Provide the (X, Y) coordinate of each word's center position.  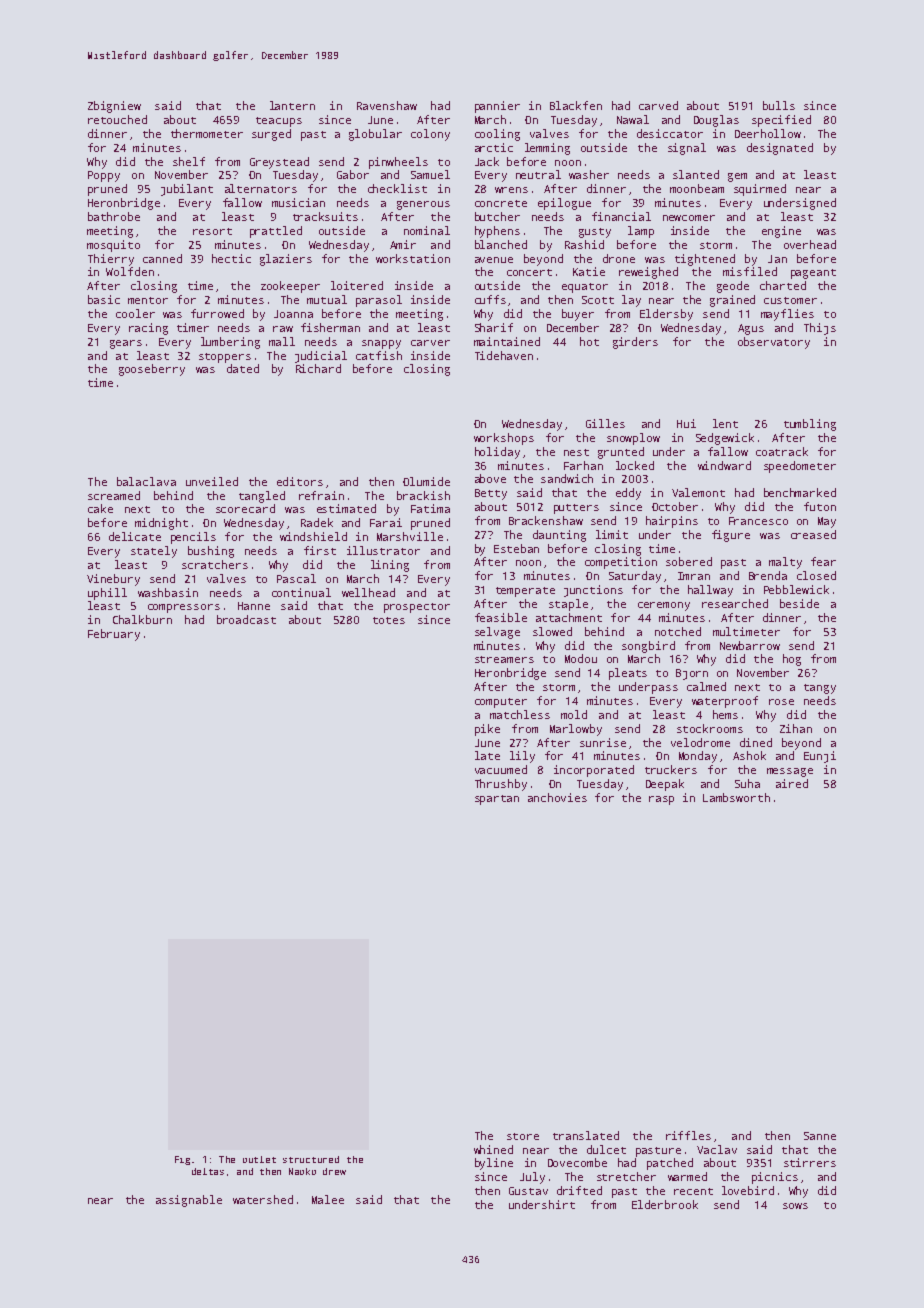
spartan (497, 800)
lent (725, 423)
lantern (292, 105)
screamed (114, 495)
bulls (779, 105)
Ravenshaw (387, 105)
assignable (189, 1201)
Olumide (426, 481)
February (114, 635)
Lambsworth (736, 797)
